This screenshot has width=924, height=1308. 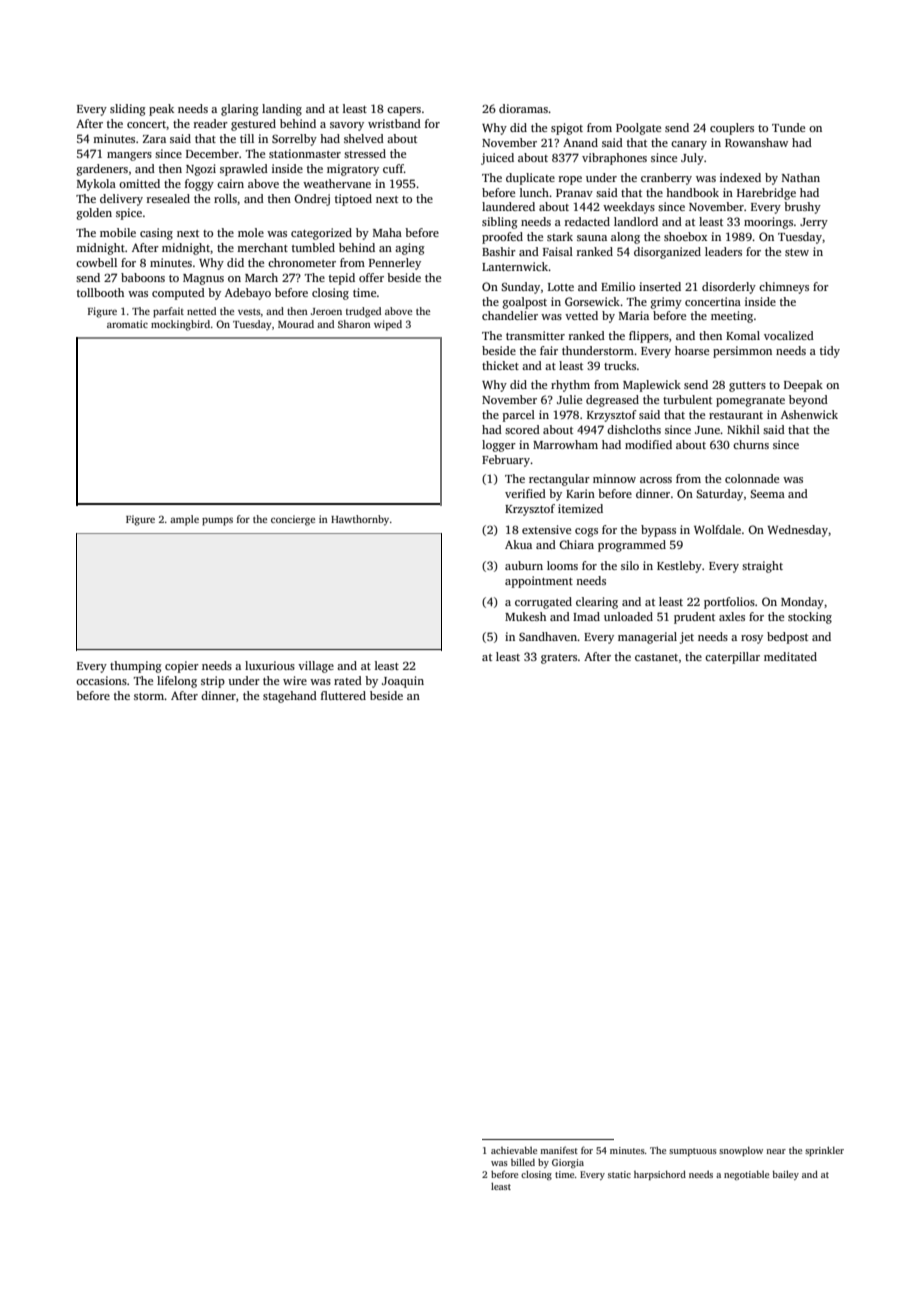 I want to click on pumps, so click(x=217, y=521).
